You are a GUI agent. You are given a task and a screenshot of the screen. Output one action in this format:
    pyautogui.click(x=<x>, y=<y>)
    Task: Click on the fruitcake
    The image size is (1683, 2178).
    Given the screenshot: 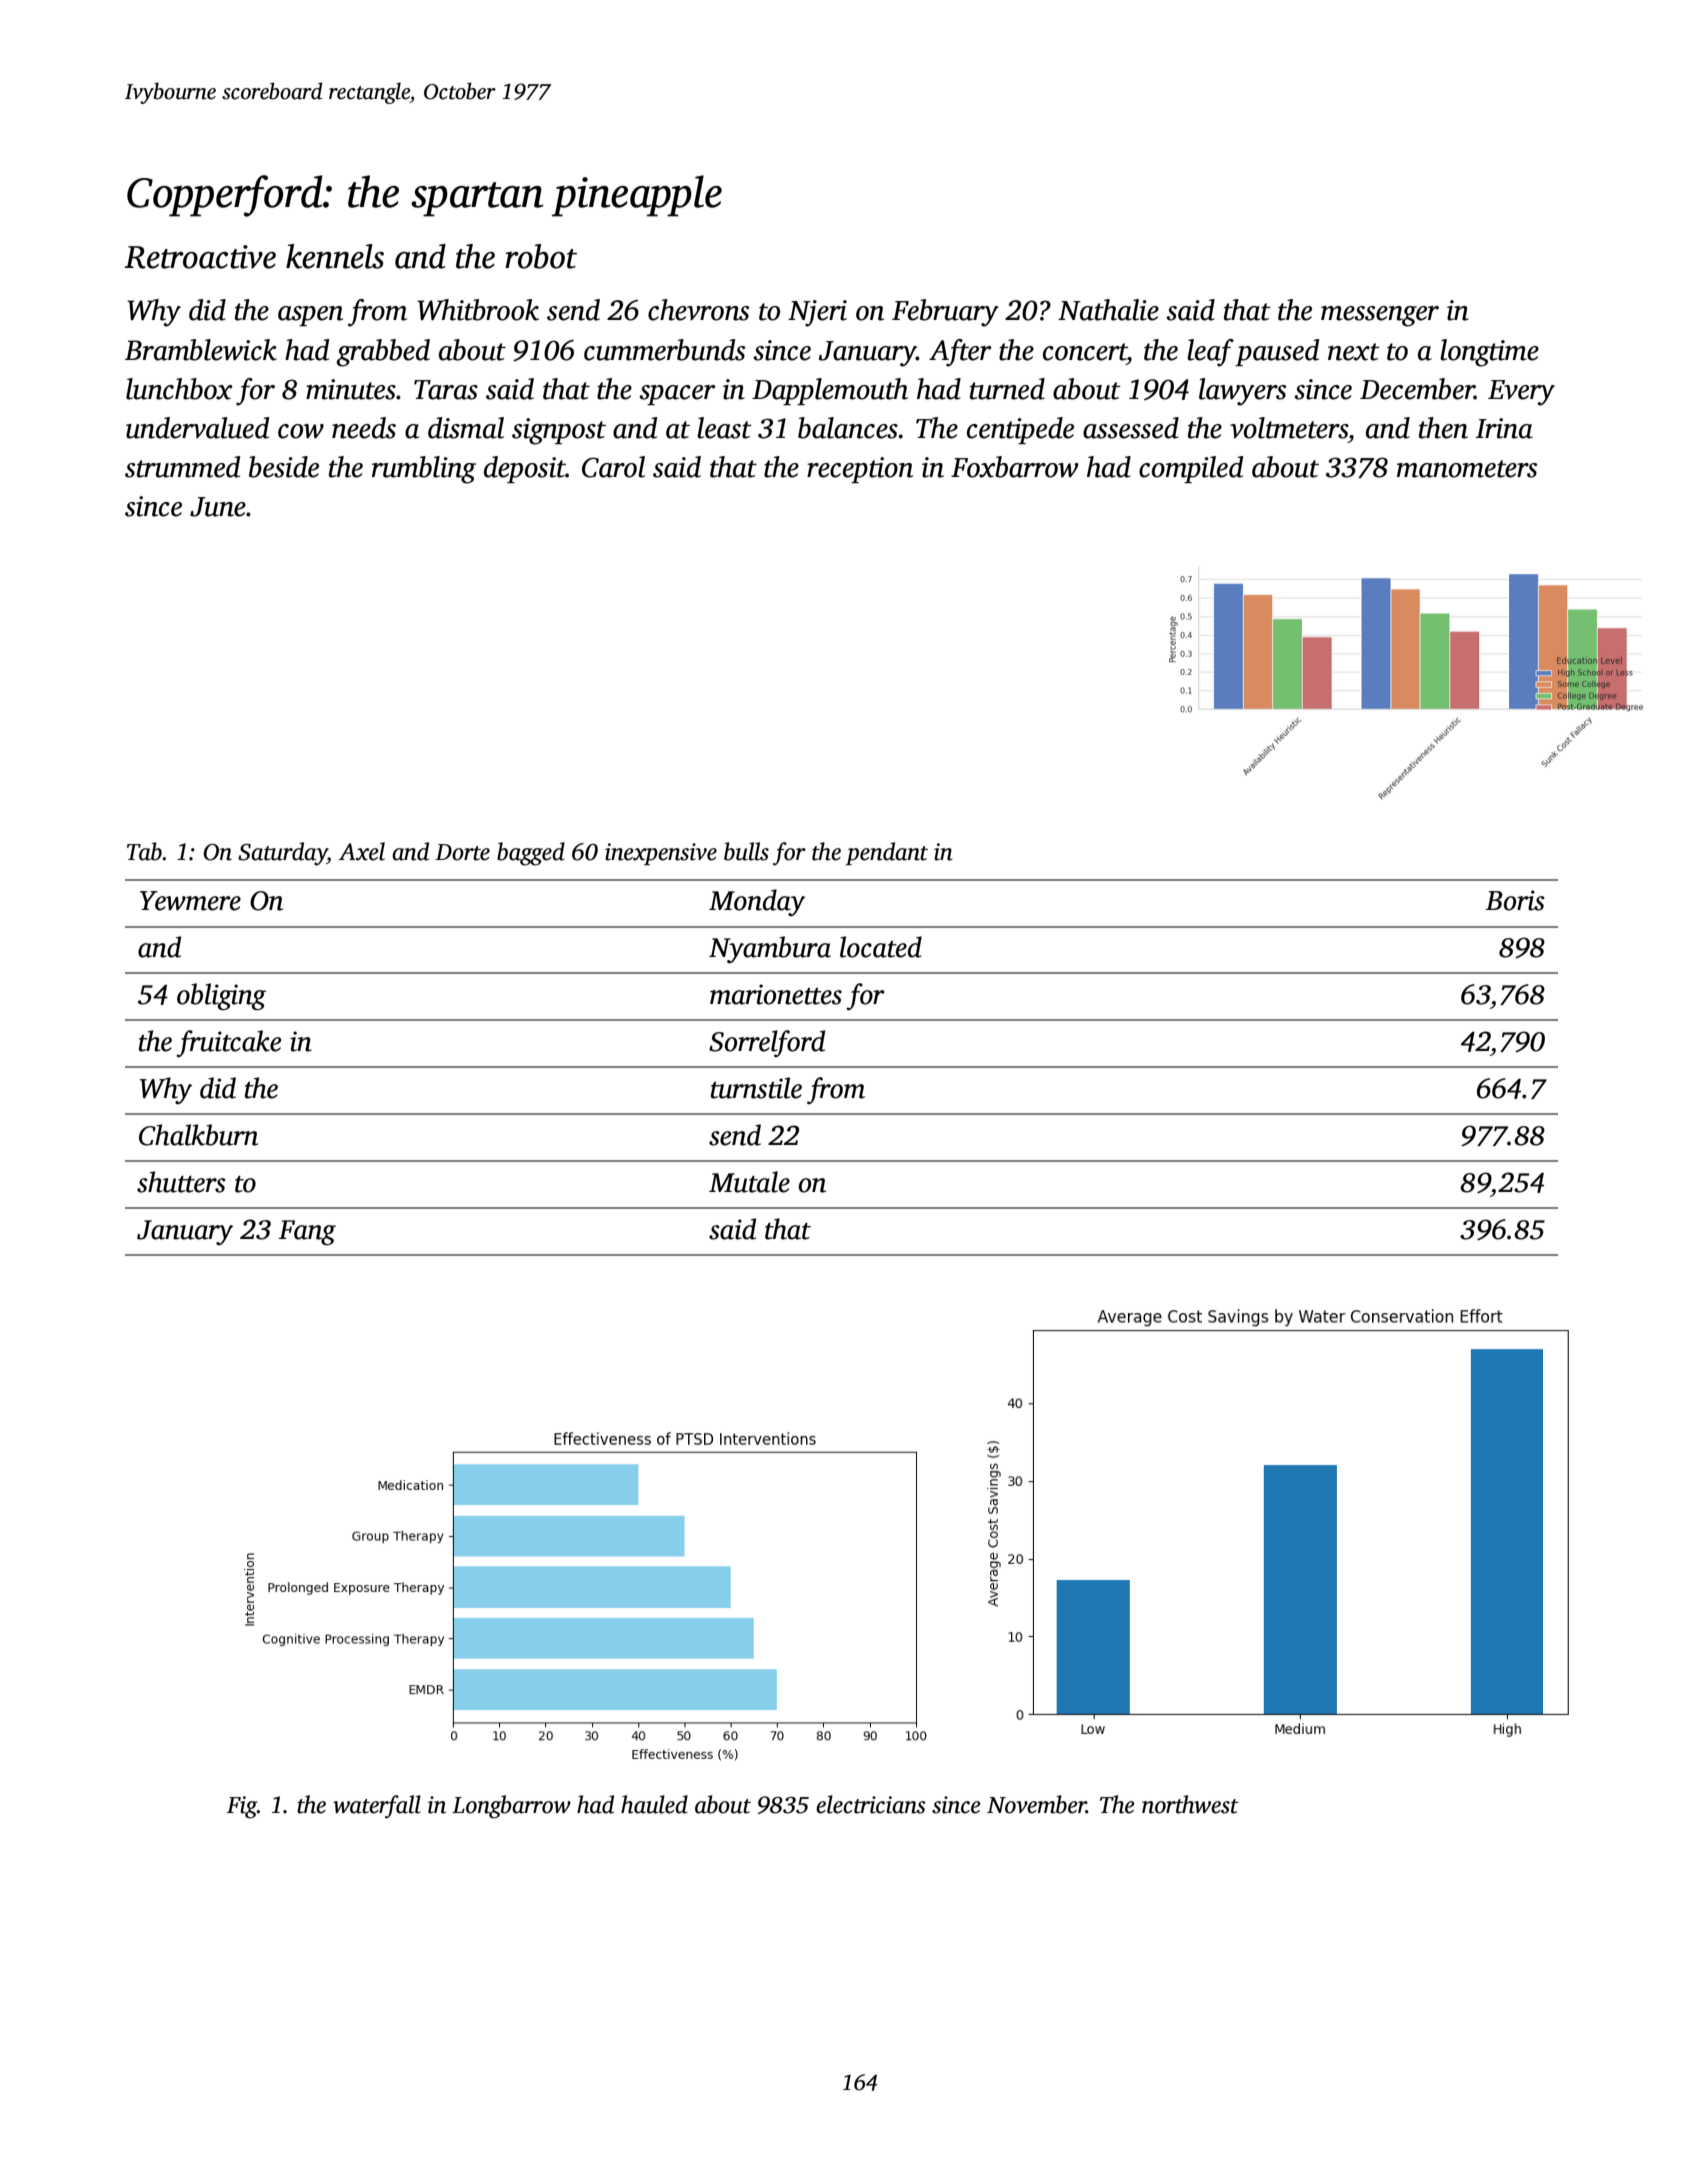 What is the action you would take?
    pyautogui.click(x=228, y=1043)
